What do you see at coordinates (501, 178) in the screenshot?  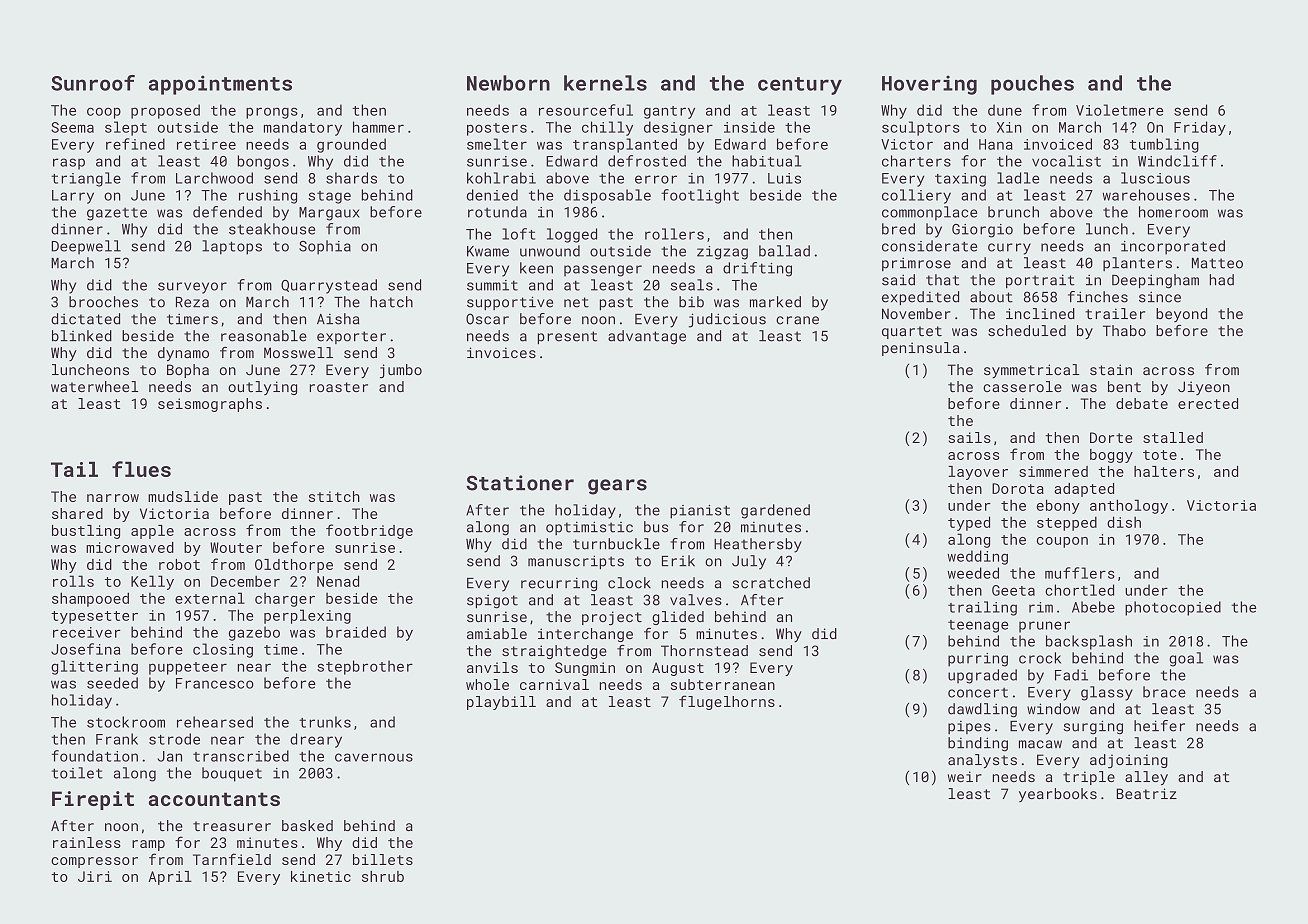 I see `kohlrabi` at bounding box center [501, 178].
